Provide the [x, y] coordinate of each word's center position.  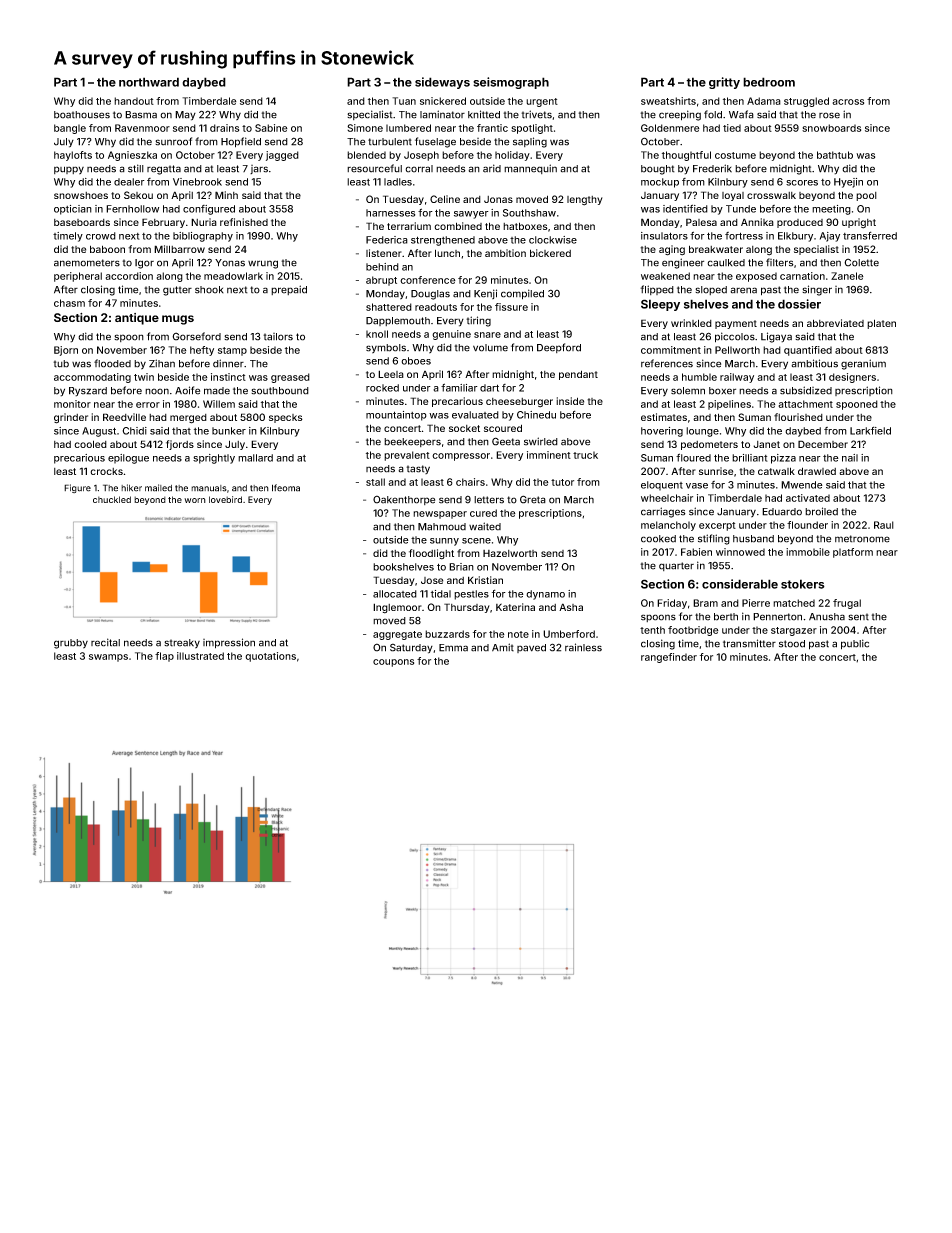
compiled [522, 294]
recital [105, 642]
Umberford [569, 634]
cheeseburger [519, 403]
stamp [232, 351]
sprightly [214, 459]
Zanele [847, 276]
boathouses [82, 115]
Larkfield [870, 430]
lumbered [408, 128]
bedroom [769, 82]
